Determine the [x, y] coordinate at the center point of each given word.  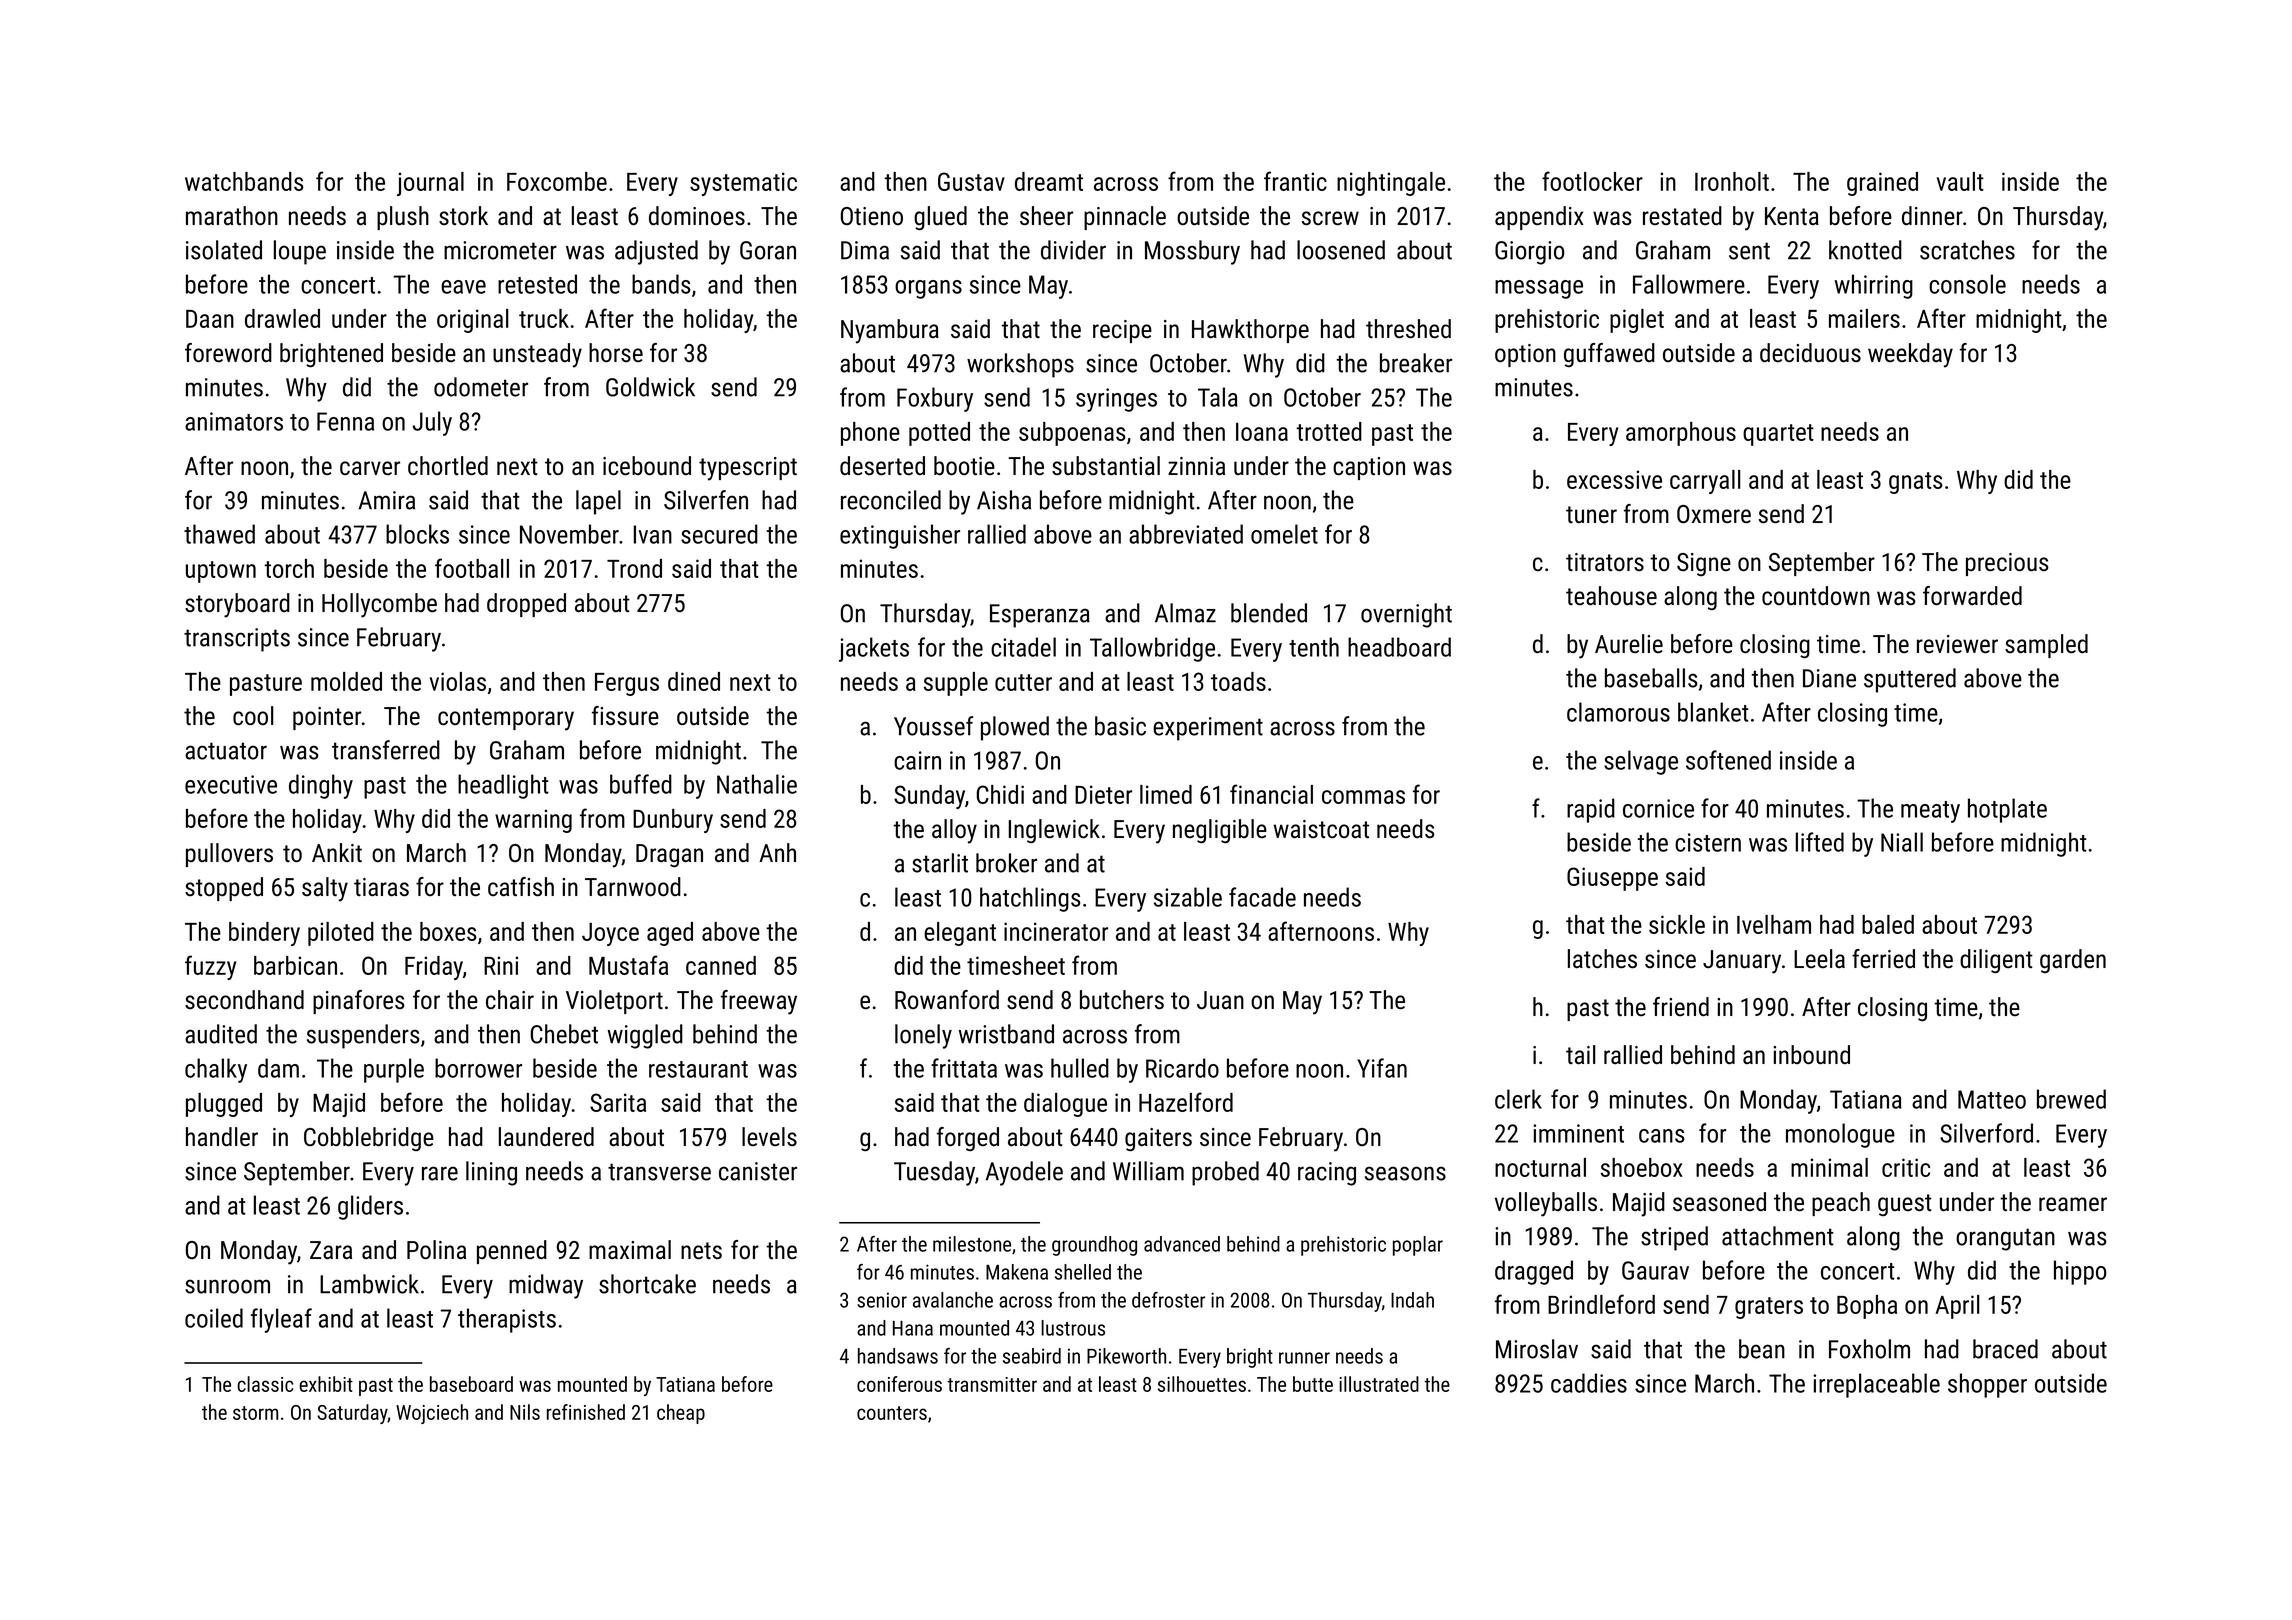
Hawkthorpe [1250, 331]
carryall [1705, 482]
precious [2007, 564]
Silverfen [706, 500]
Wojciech [432, 1414]
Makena [1017, 1272]
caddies [1589, 1383]
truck [544, 318]
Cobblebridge [369, 1139]
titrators [1605, 562]
